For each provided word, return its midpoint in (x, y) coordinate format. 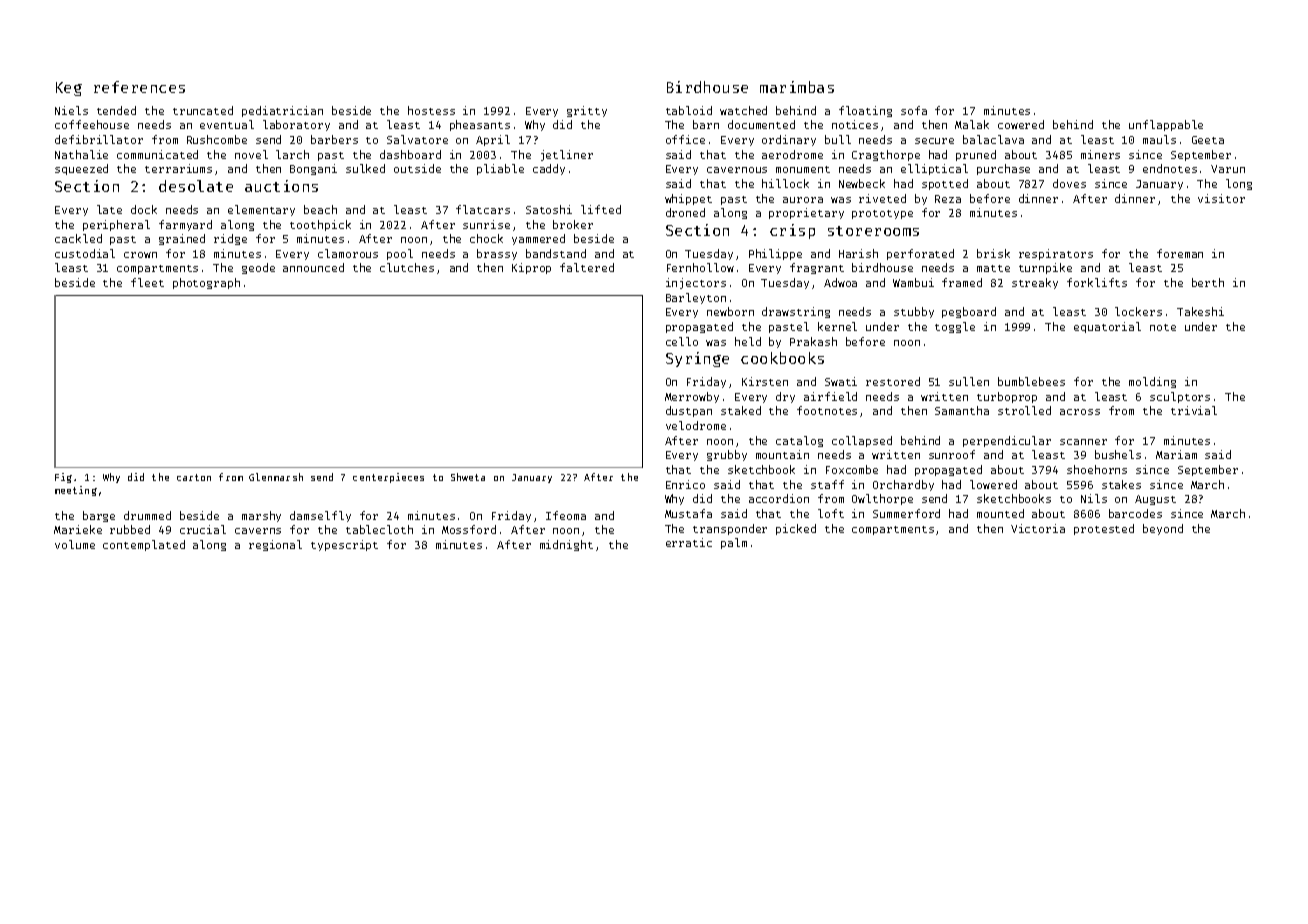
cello (682, 341)
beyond (1163, 529)
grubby (727, 455)
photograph (206, 283)
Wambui (913, 282)
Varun (1228, 169)
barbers (334, 139)
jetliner (567, 155)
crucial (203, 529)
